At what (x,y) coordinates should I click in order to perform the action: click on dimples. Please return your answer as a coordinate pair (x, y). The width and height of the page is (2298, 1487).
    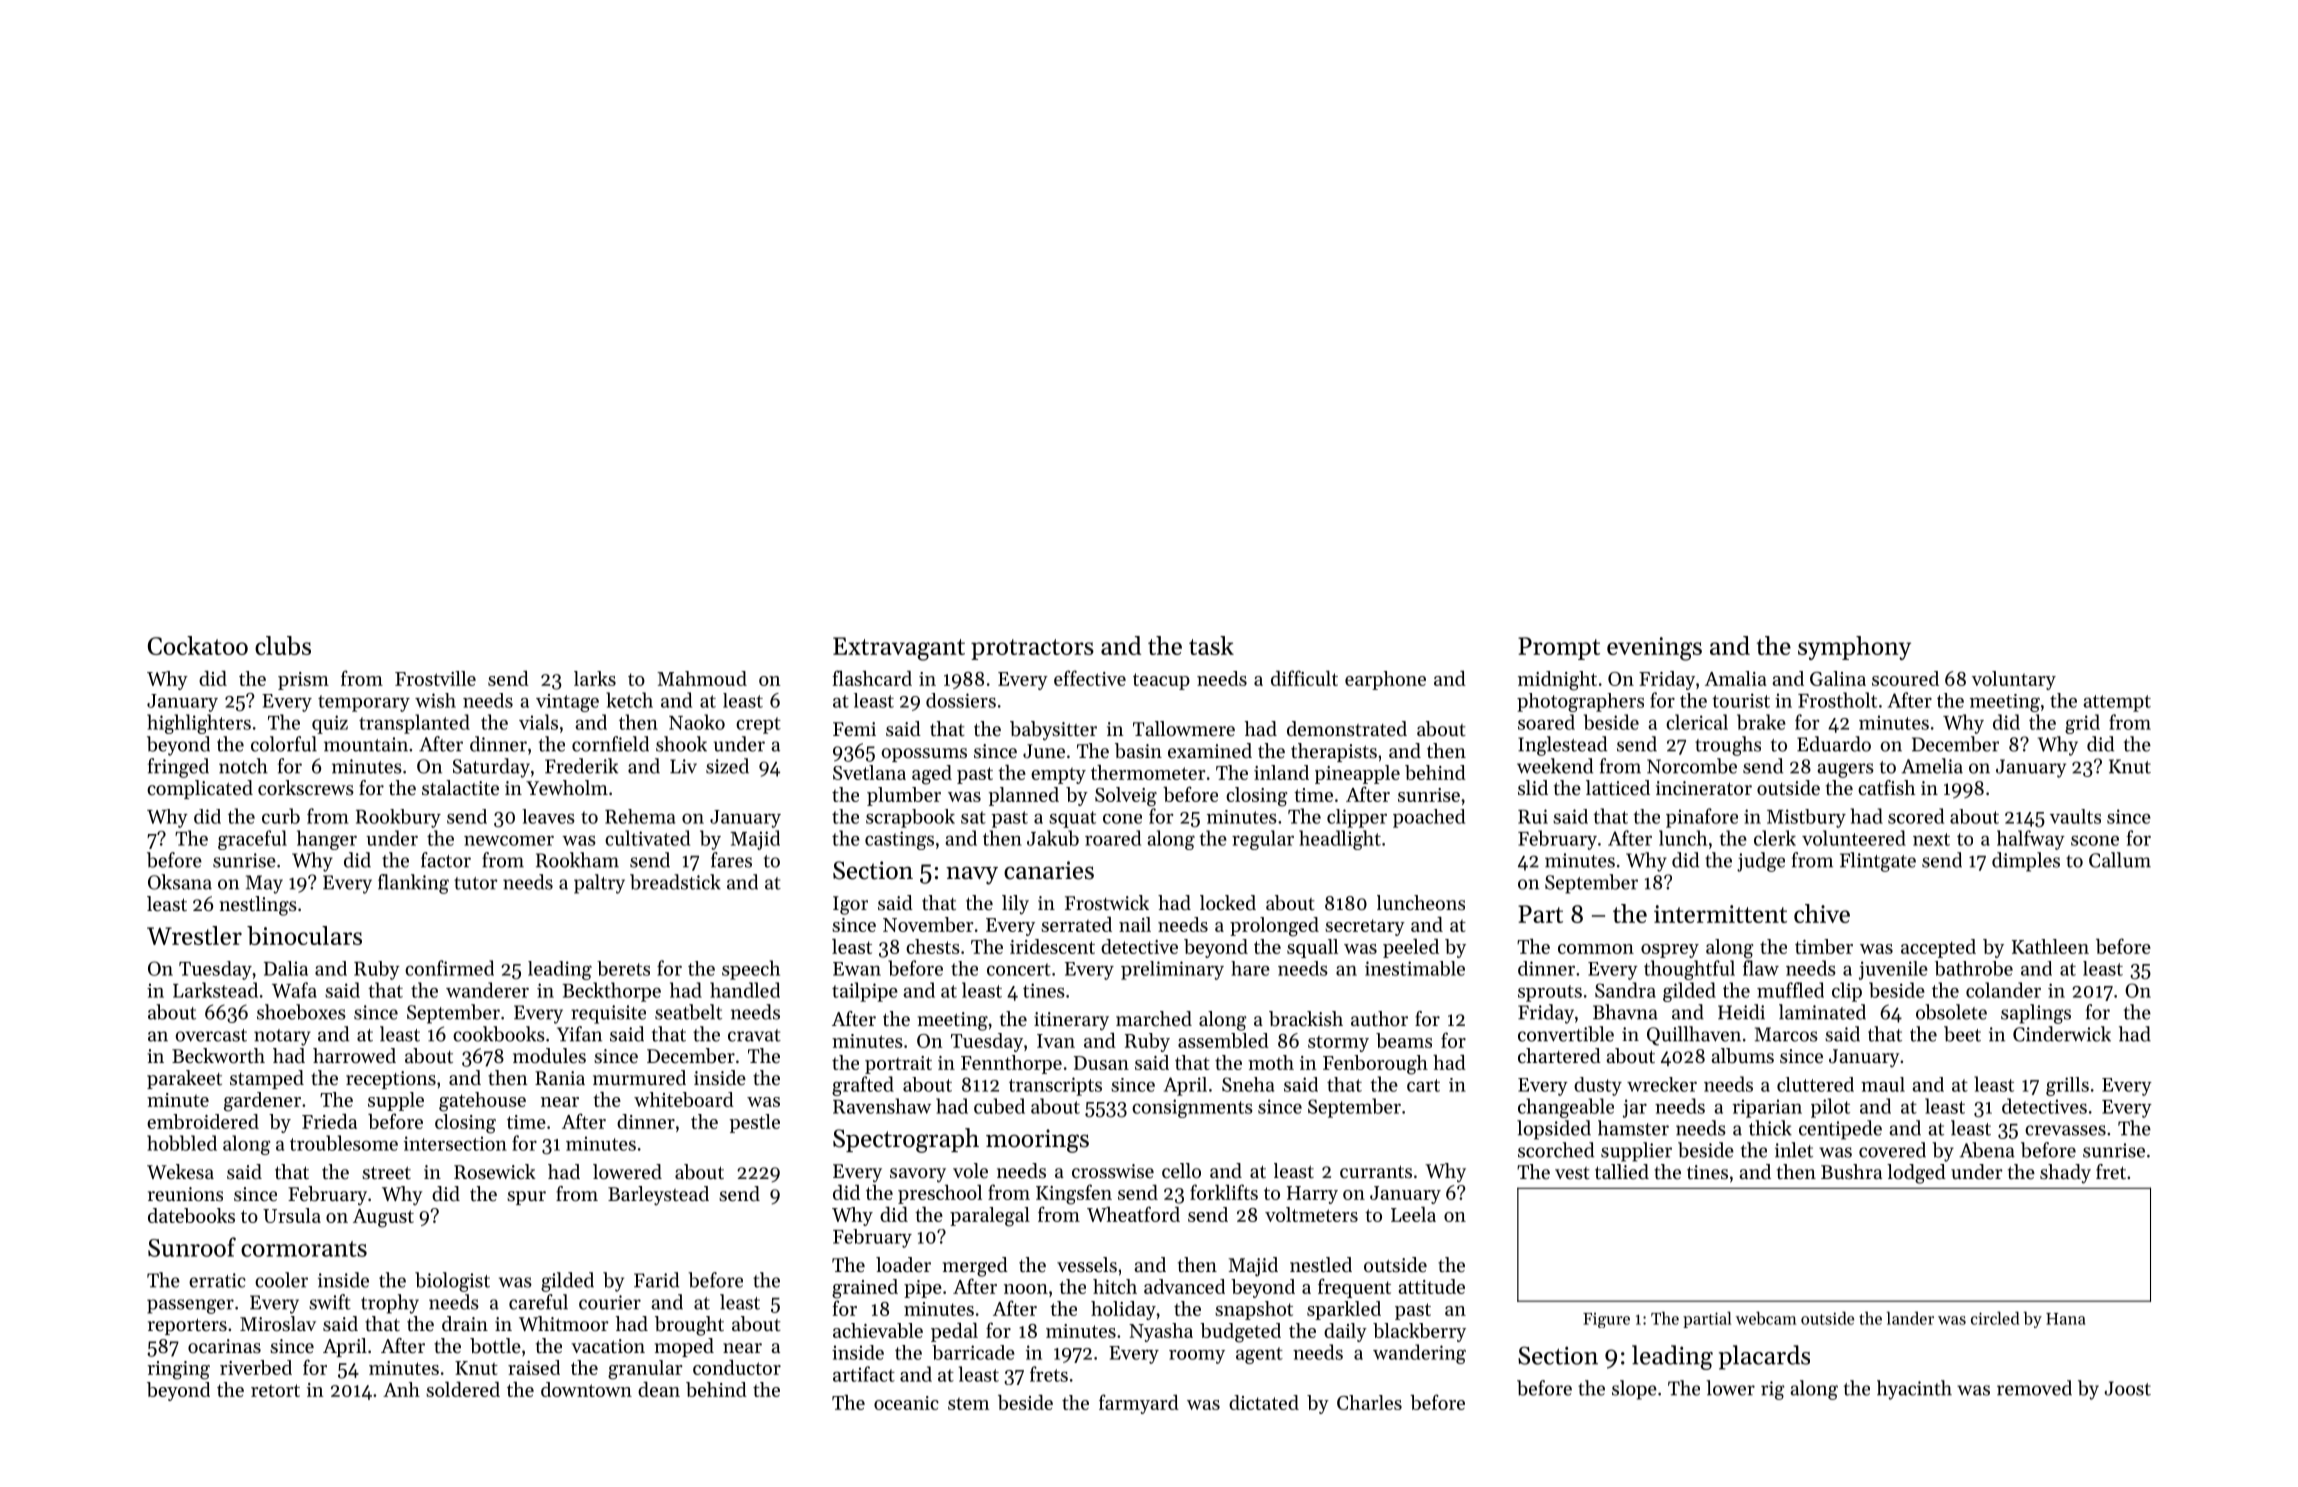
    Looking at the image, I should click on (2026, 862).
